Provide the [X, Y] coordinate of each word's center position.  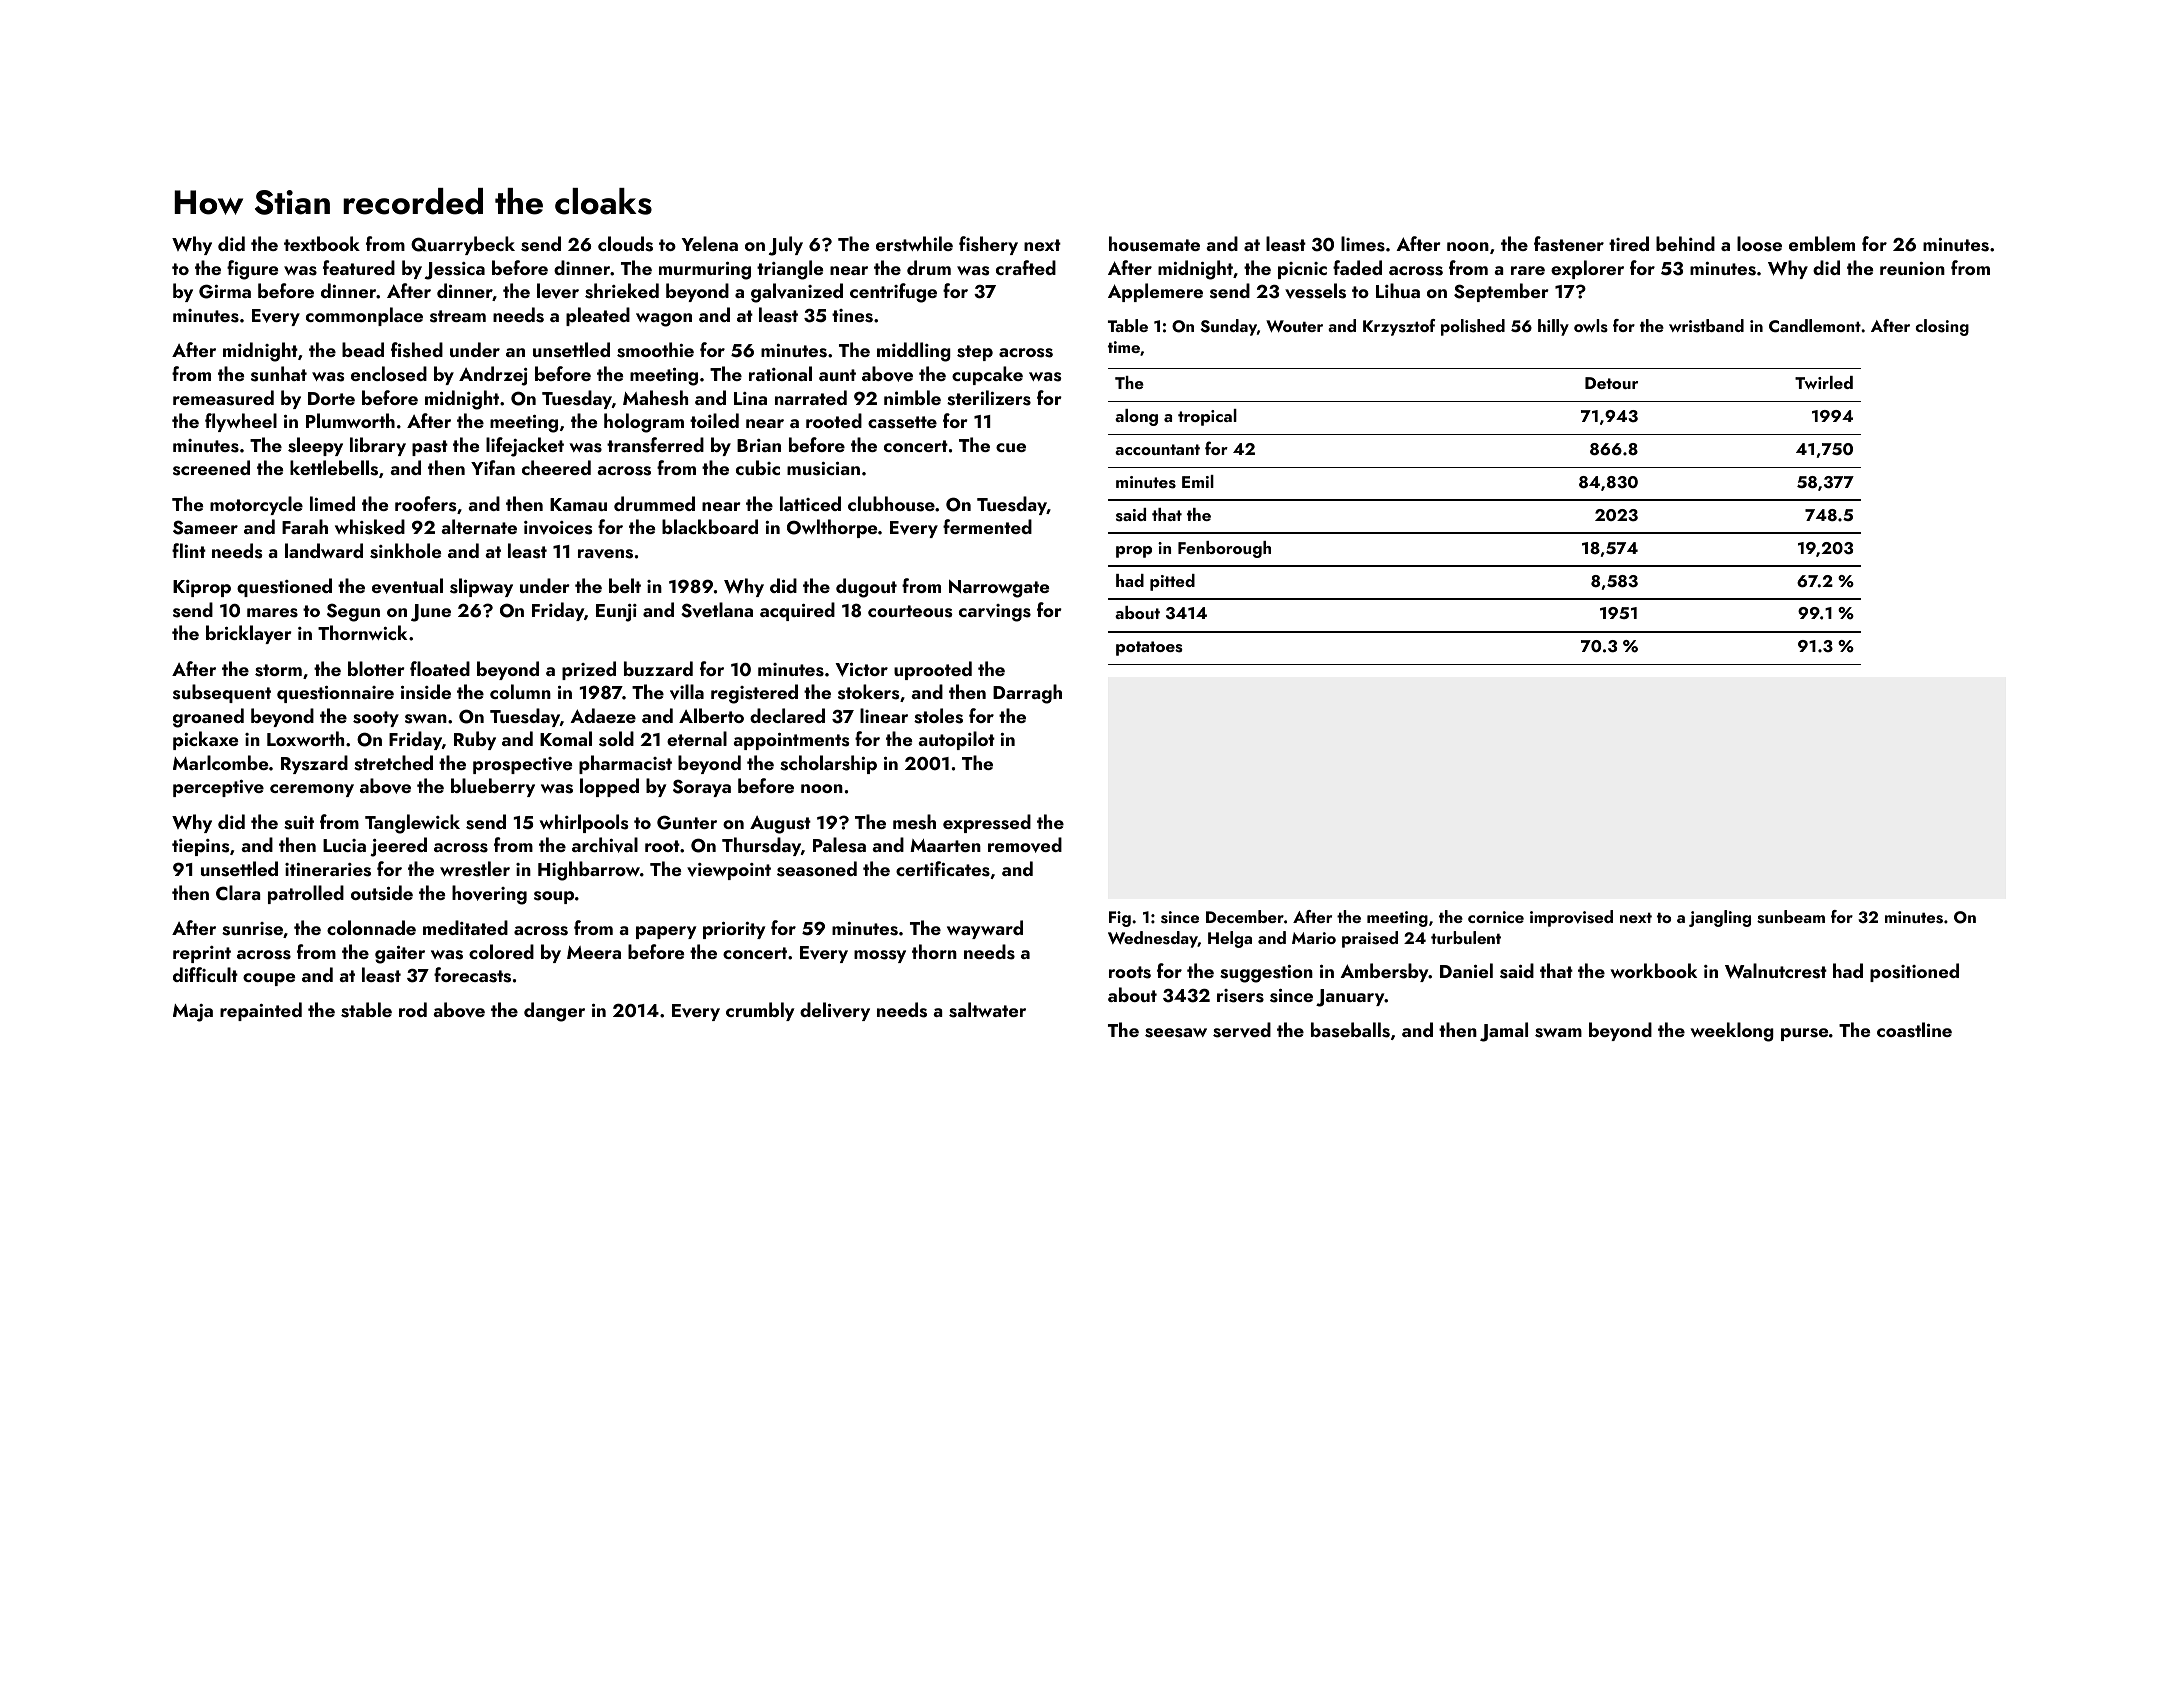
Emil [1198, 481]
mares [272, 613]
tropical [1207, 417]
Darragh [1027, 694]
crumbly [760, 1011]
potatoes [1149, 648]
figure [252, 270]
